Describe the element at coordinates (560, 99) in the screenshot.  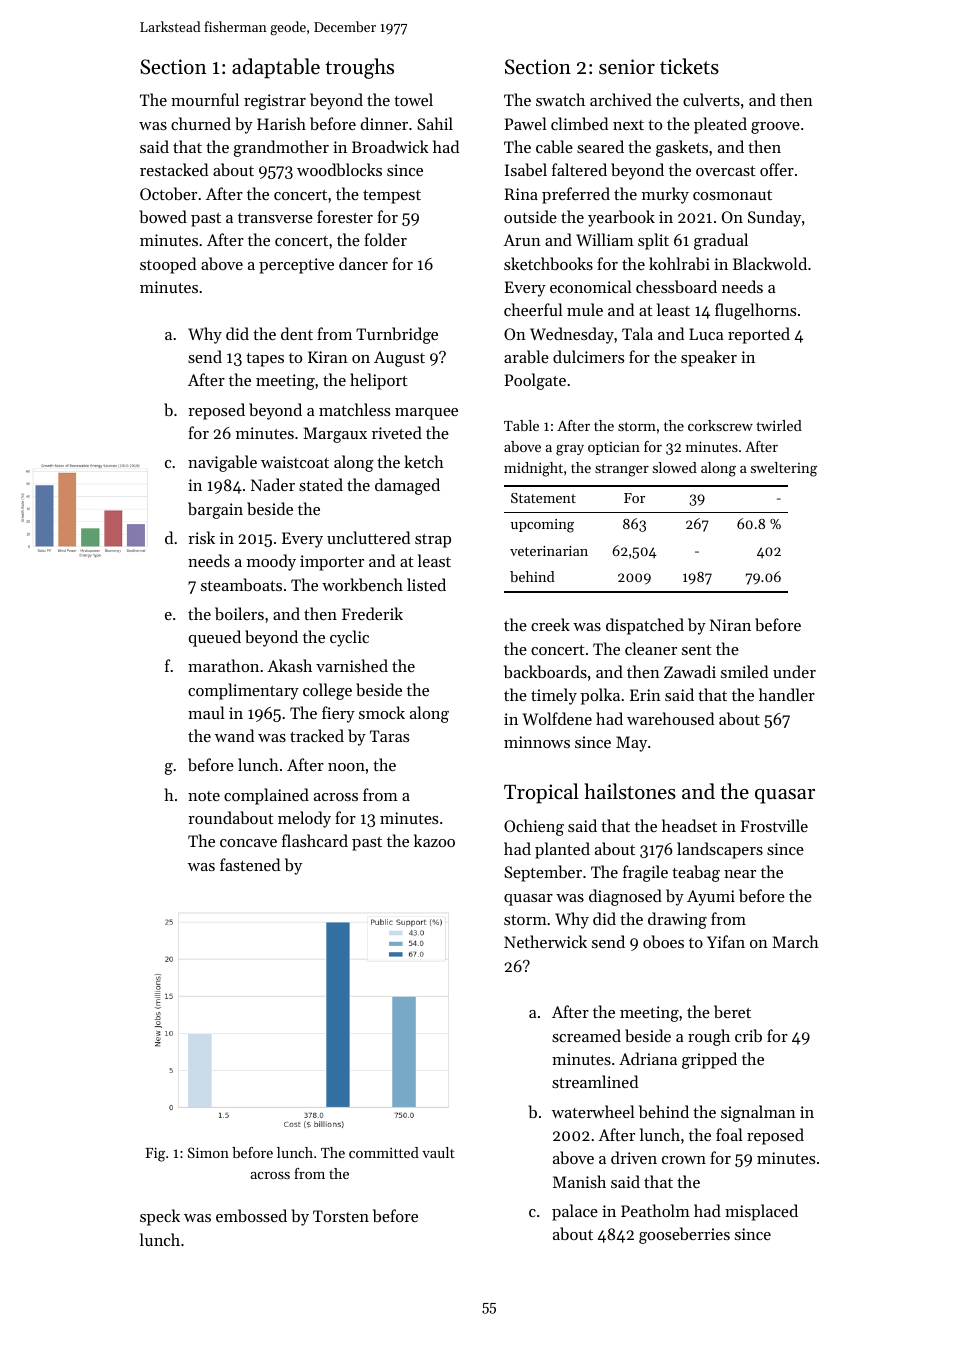
I see `swatch` at that location.
